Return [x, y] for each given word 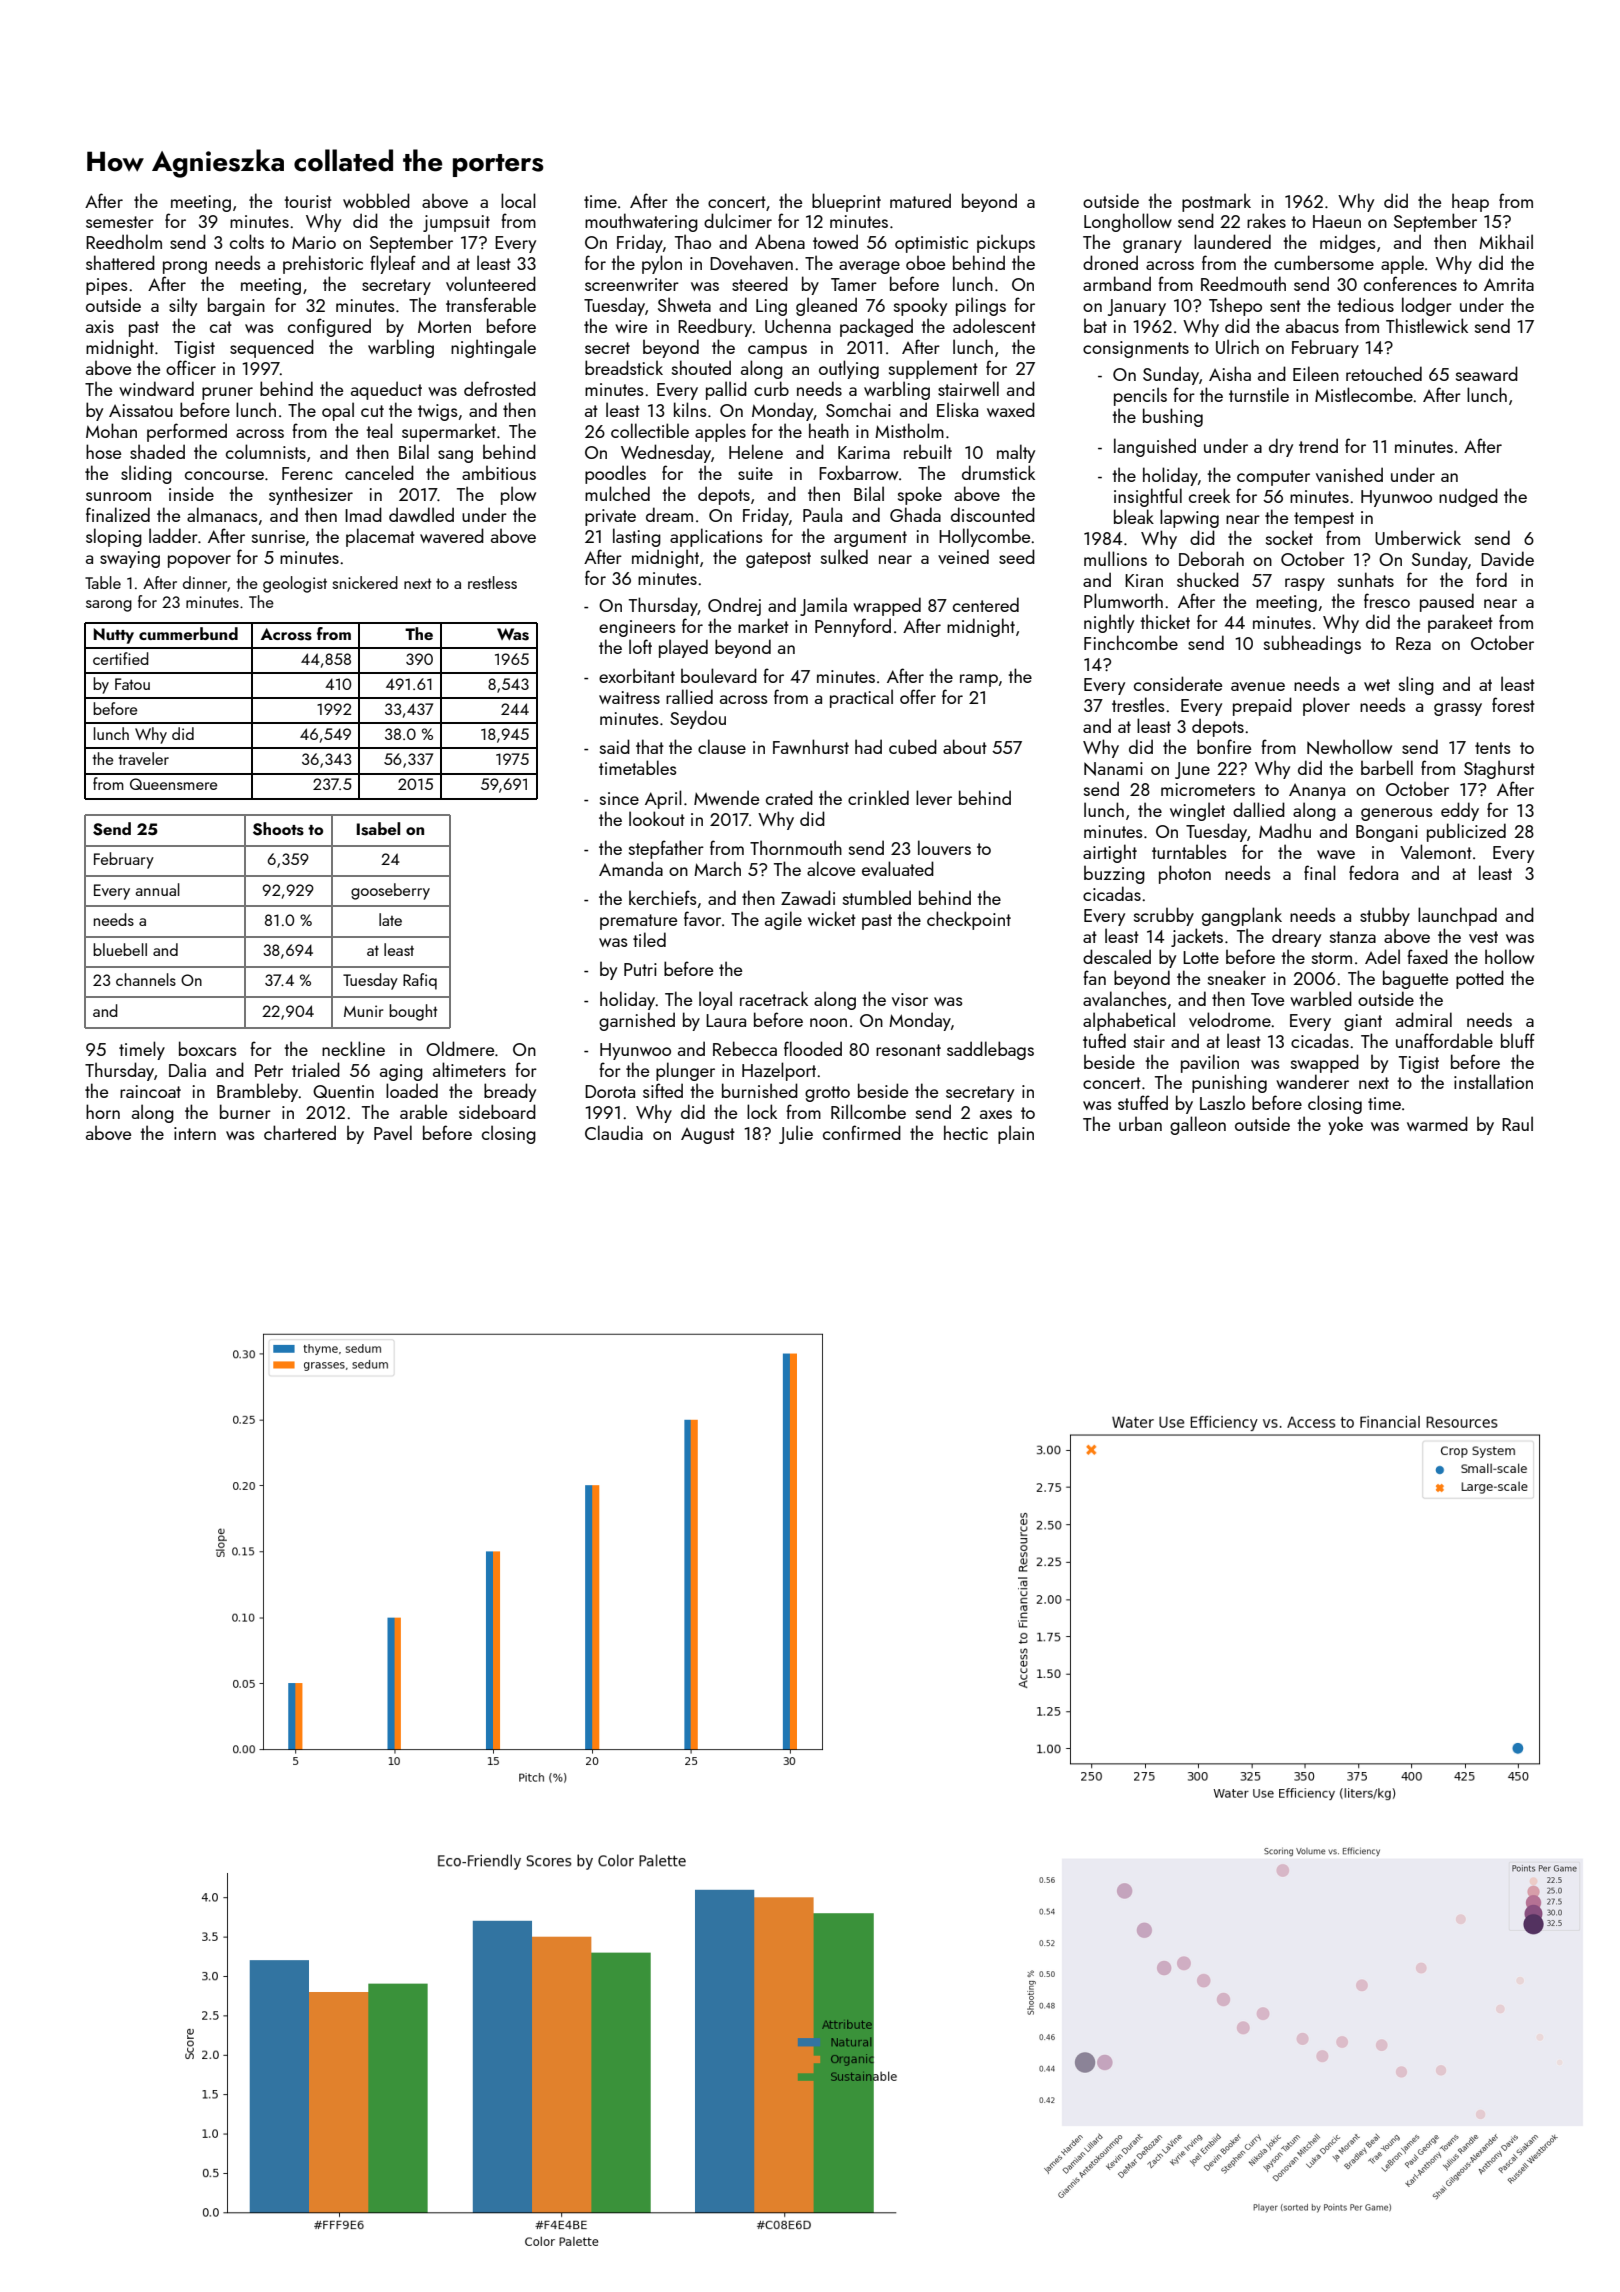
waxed [1011, 409]
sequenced [272, 348]
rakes [1266, 220]
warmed [1437, 1123]
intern [195, 1133]
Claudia [614, 1132]
